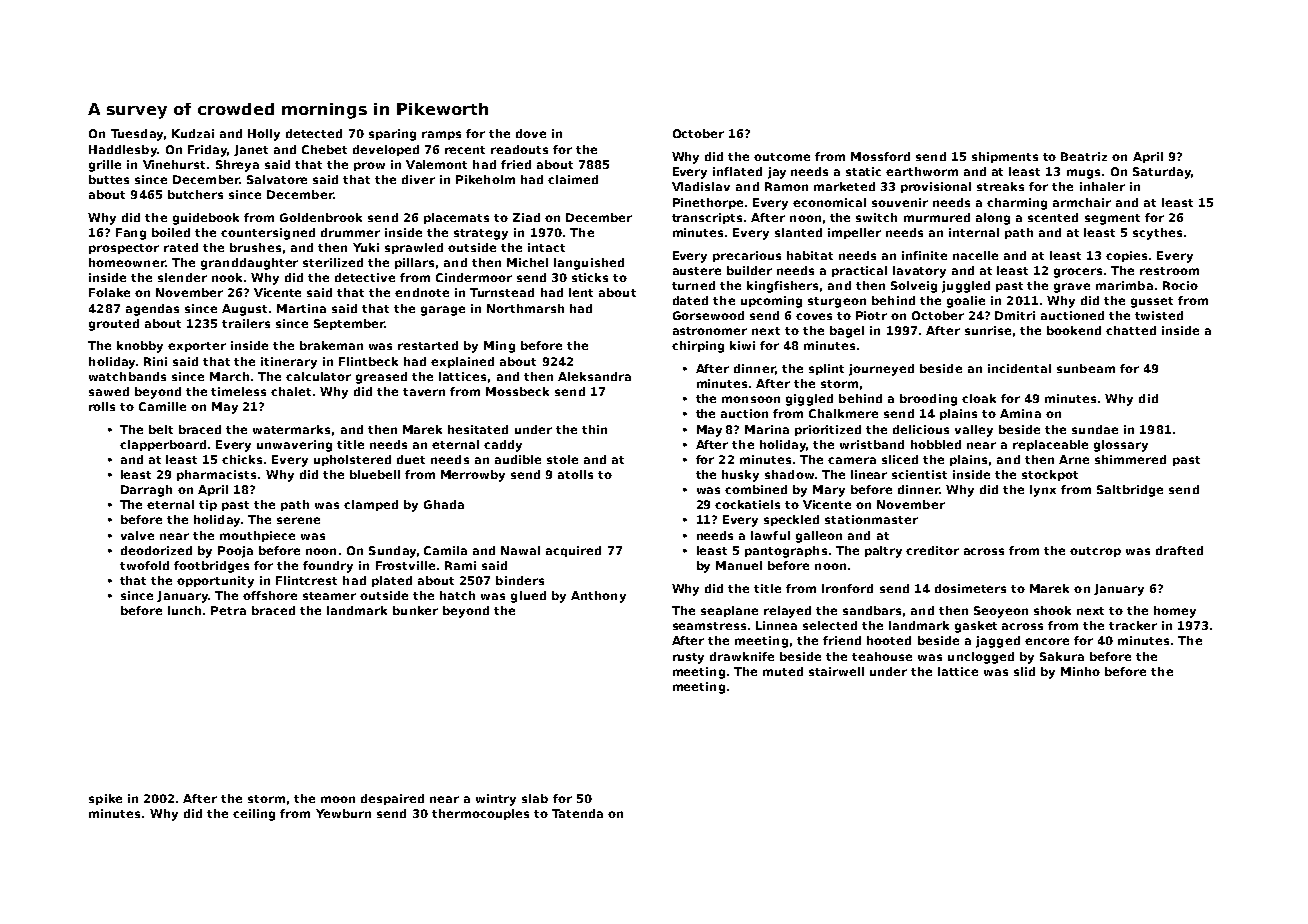  I want to click on wintry, so click(496, 800).
